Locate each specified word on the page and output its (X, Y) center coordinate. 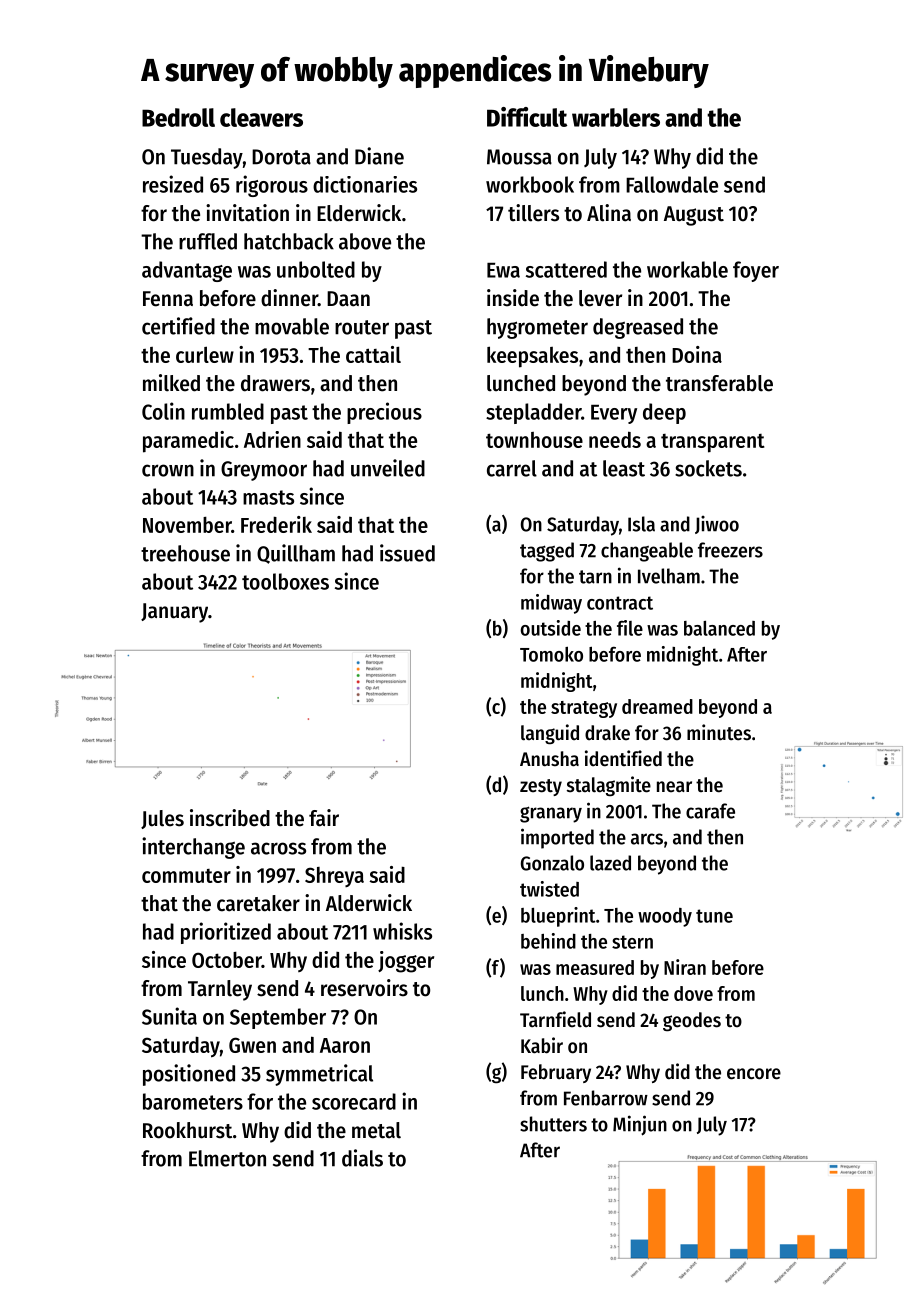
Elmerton (227, 1158)
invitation (247, 213)
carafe (710, 811)
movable (292, 326)
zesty (541, 787)
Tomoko (551, 654)
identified (623, 758)
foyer (756, 271)
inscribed (230, 818)
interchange (193, 848)
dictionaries (365, 184)
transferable (719, 383)
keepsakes (532, 357)
